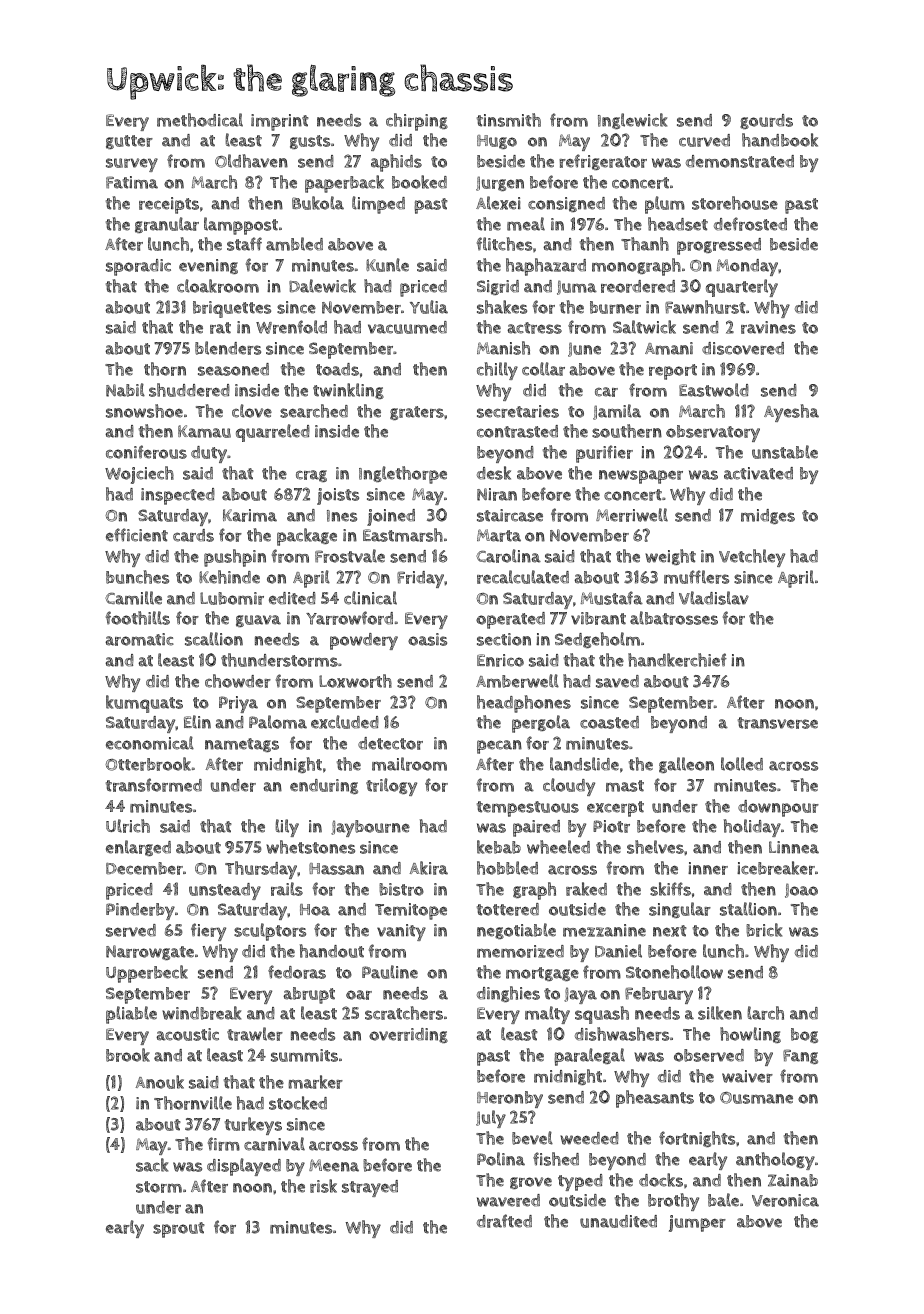  I want to click on Ayesha, so click(791, 413).
